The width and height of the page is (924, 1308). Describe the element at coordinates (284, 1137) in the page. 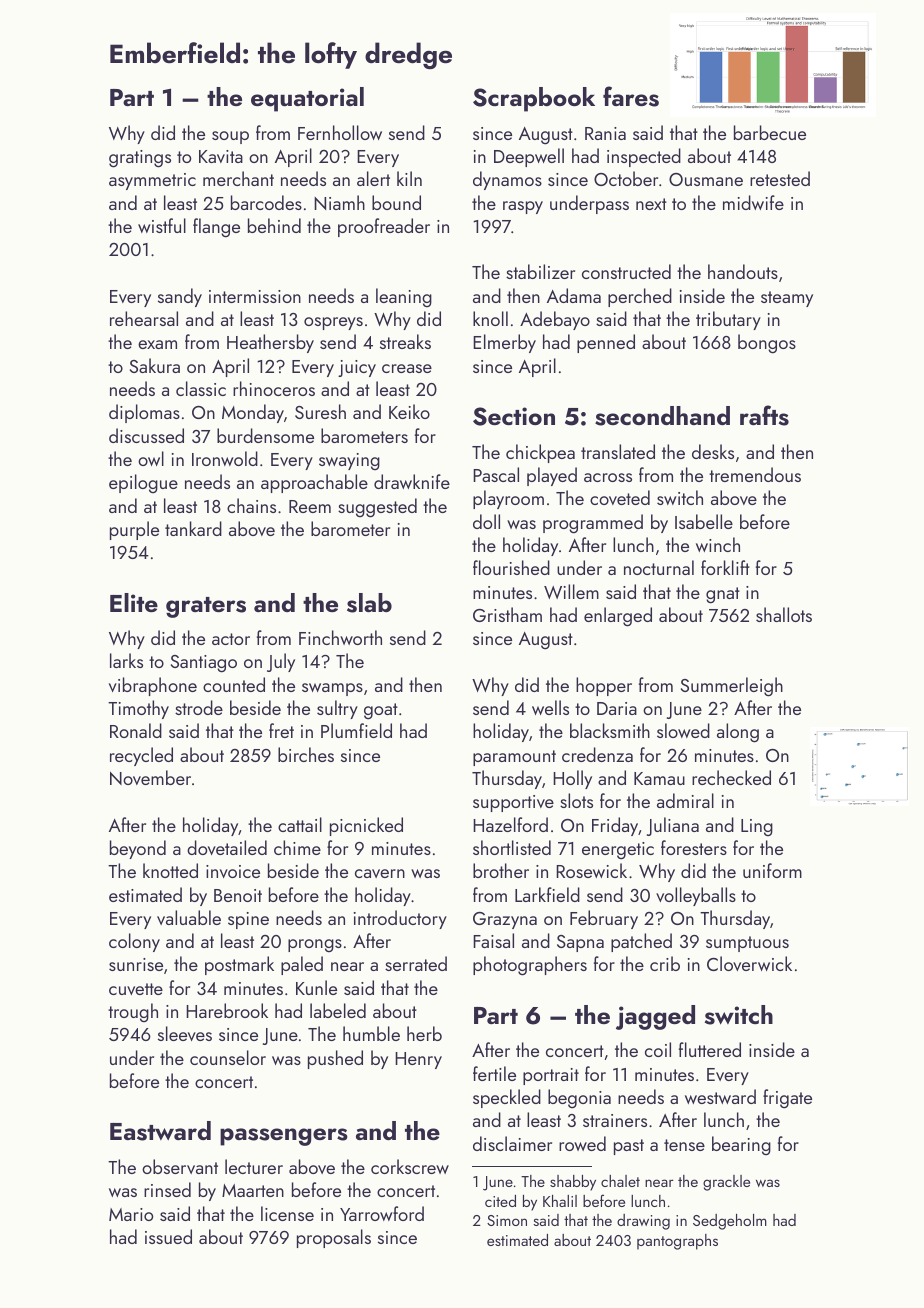

I see `passengers` at that location.
